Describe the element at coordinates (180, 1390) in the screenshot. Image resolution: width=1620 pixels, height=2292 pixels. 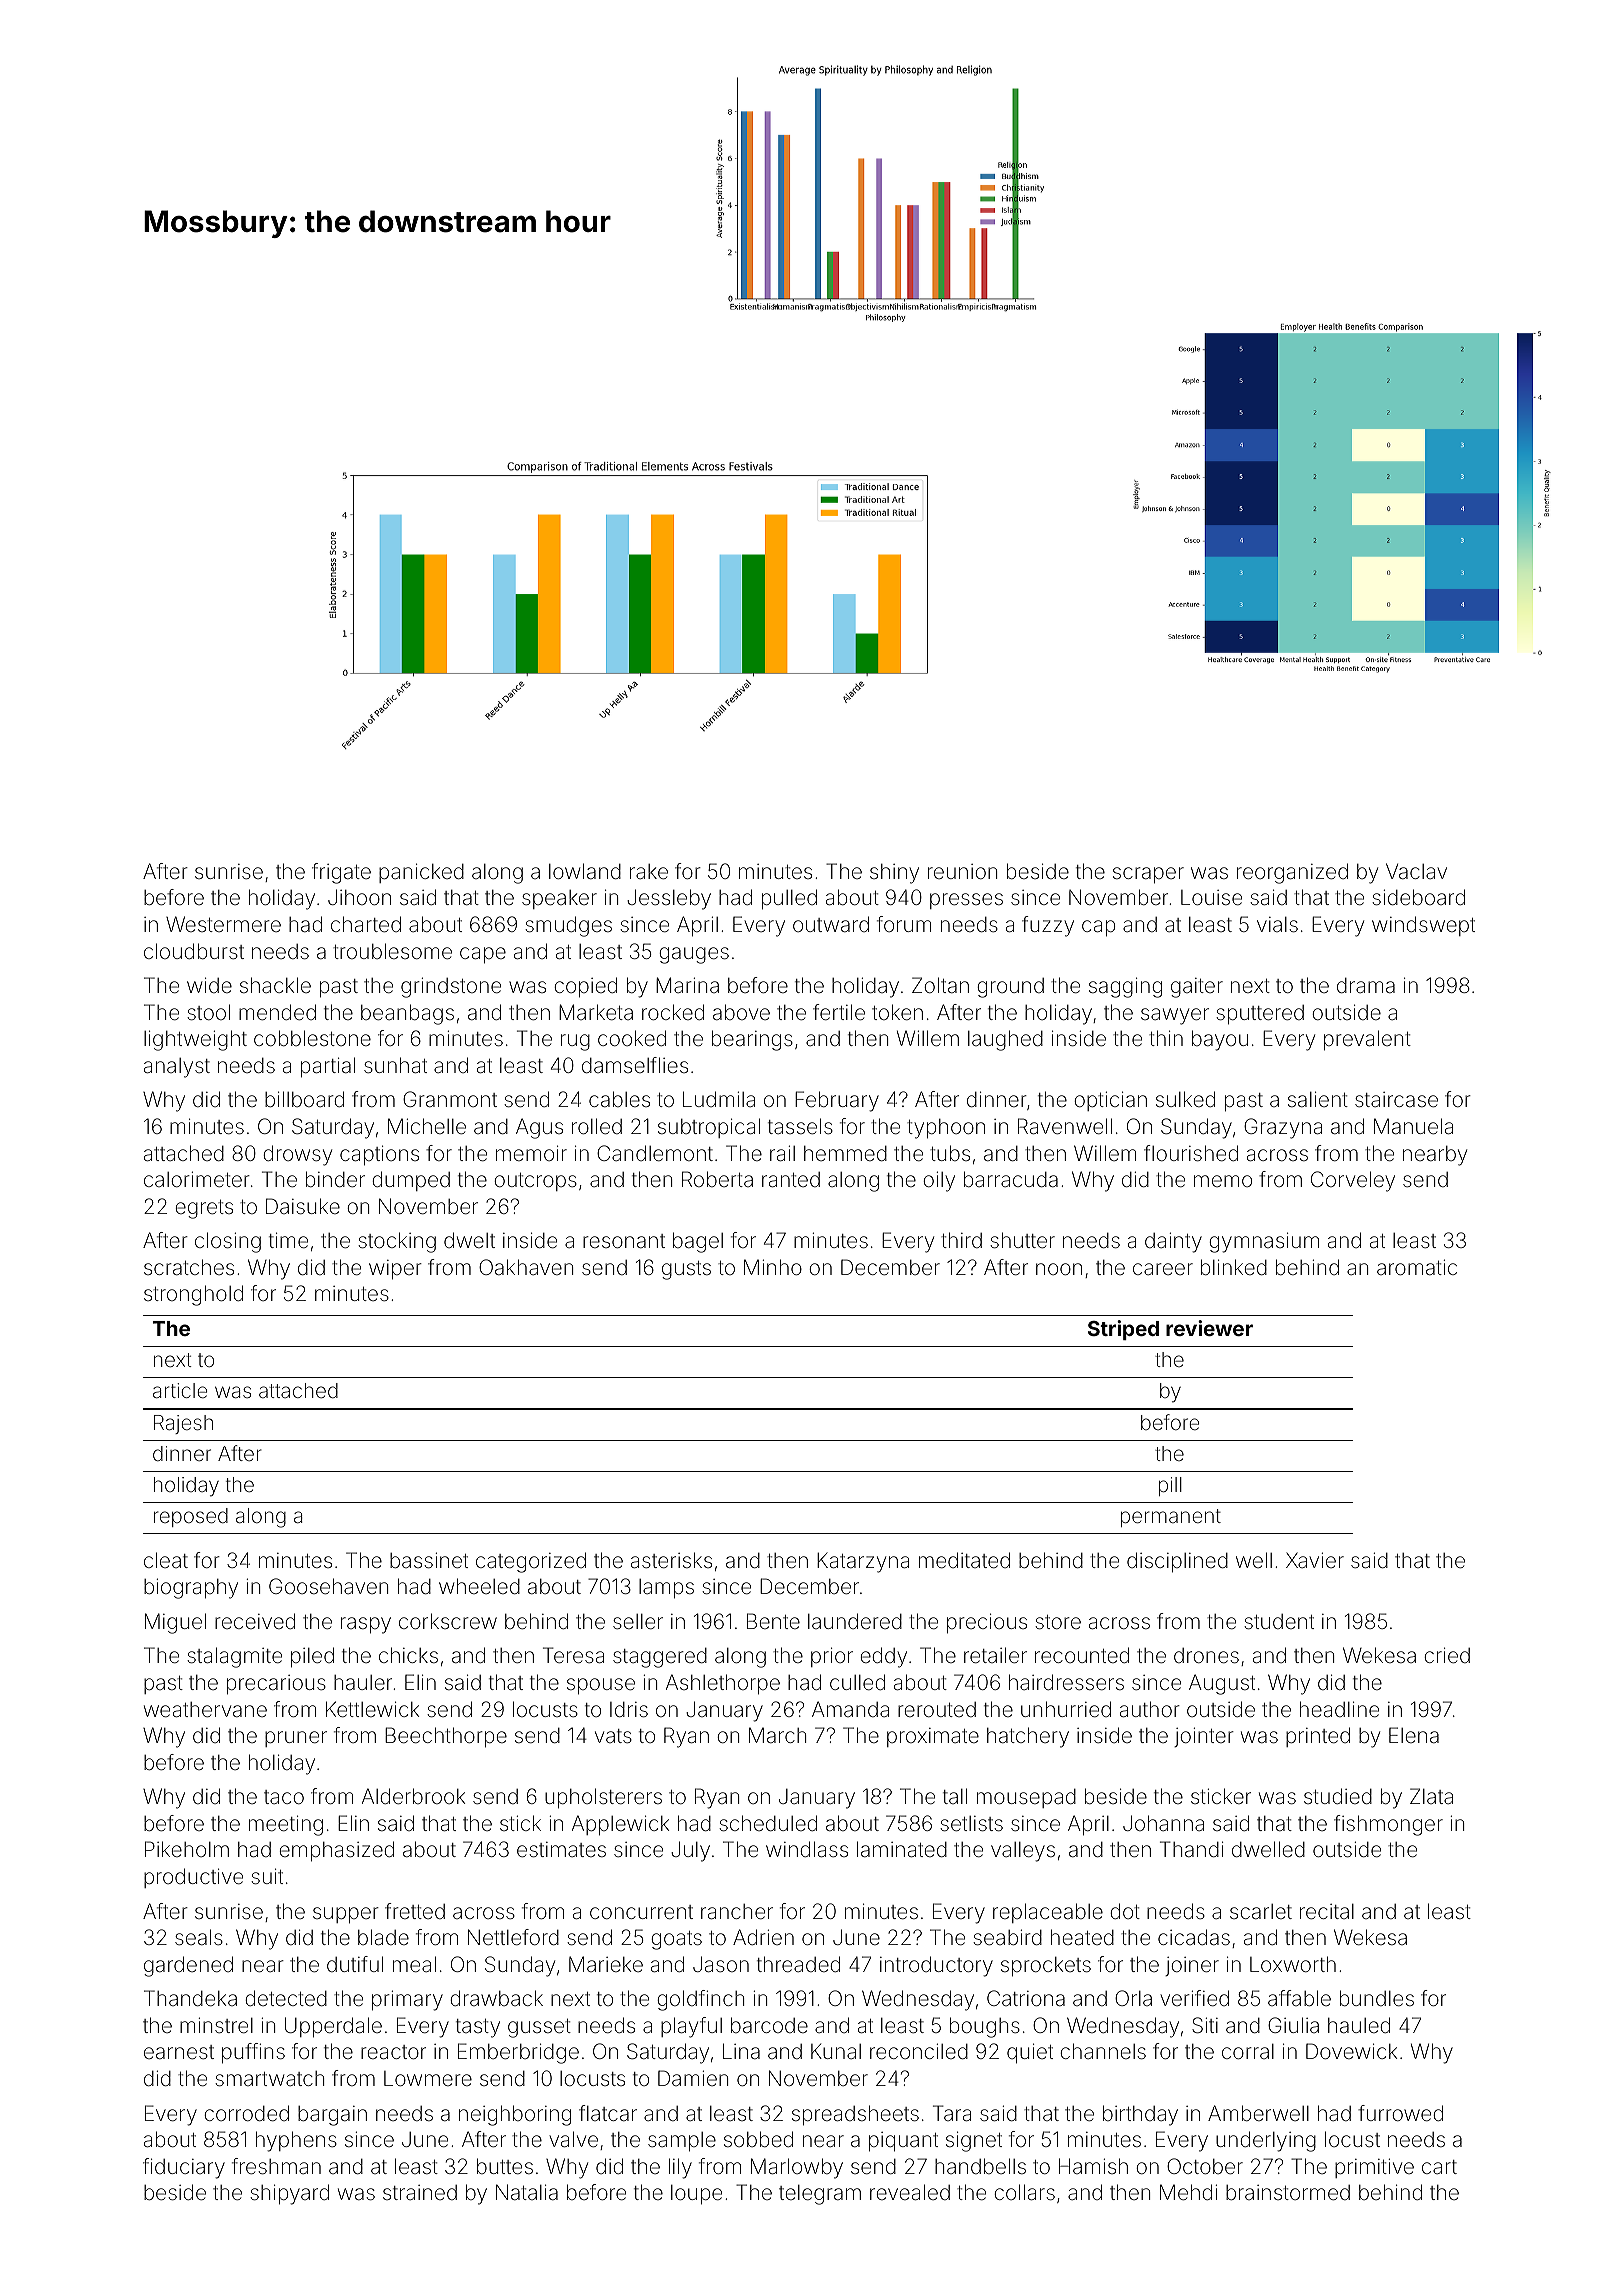
I see `article` at that location.
